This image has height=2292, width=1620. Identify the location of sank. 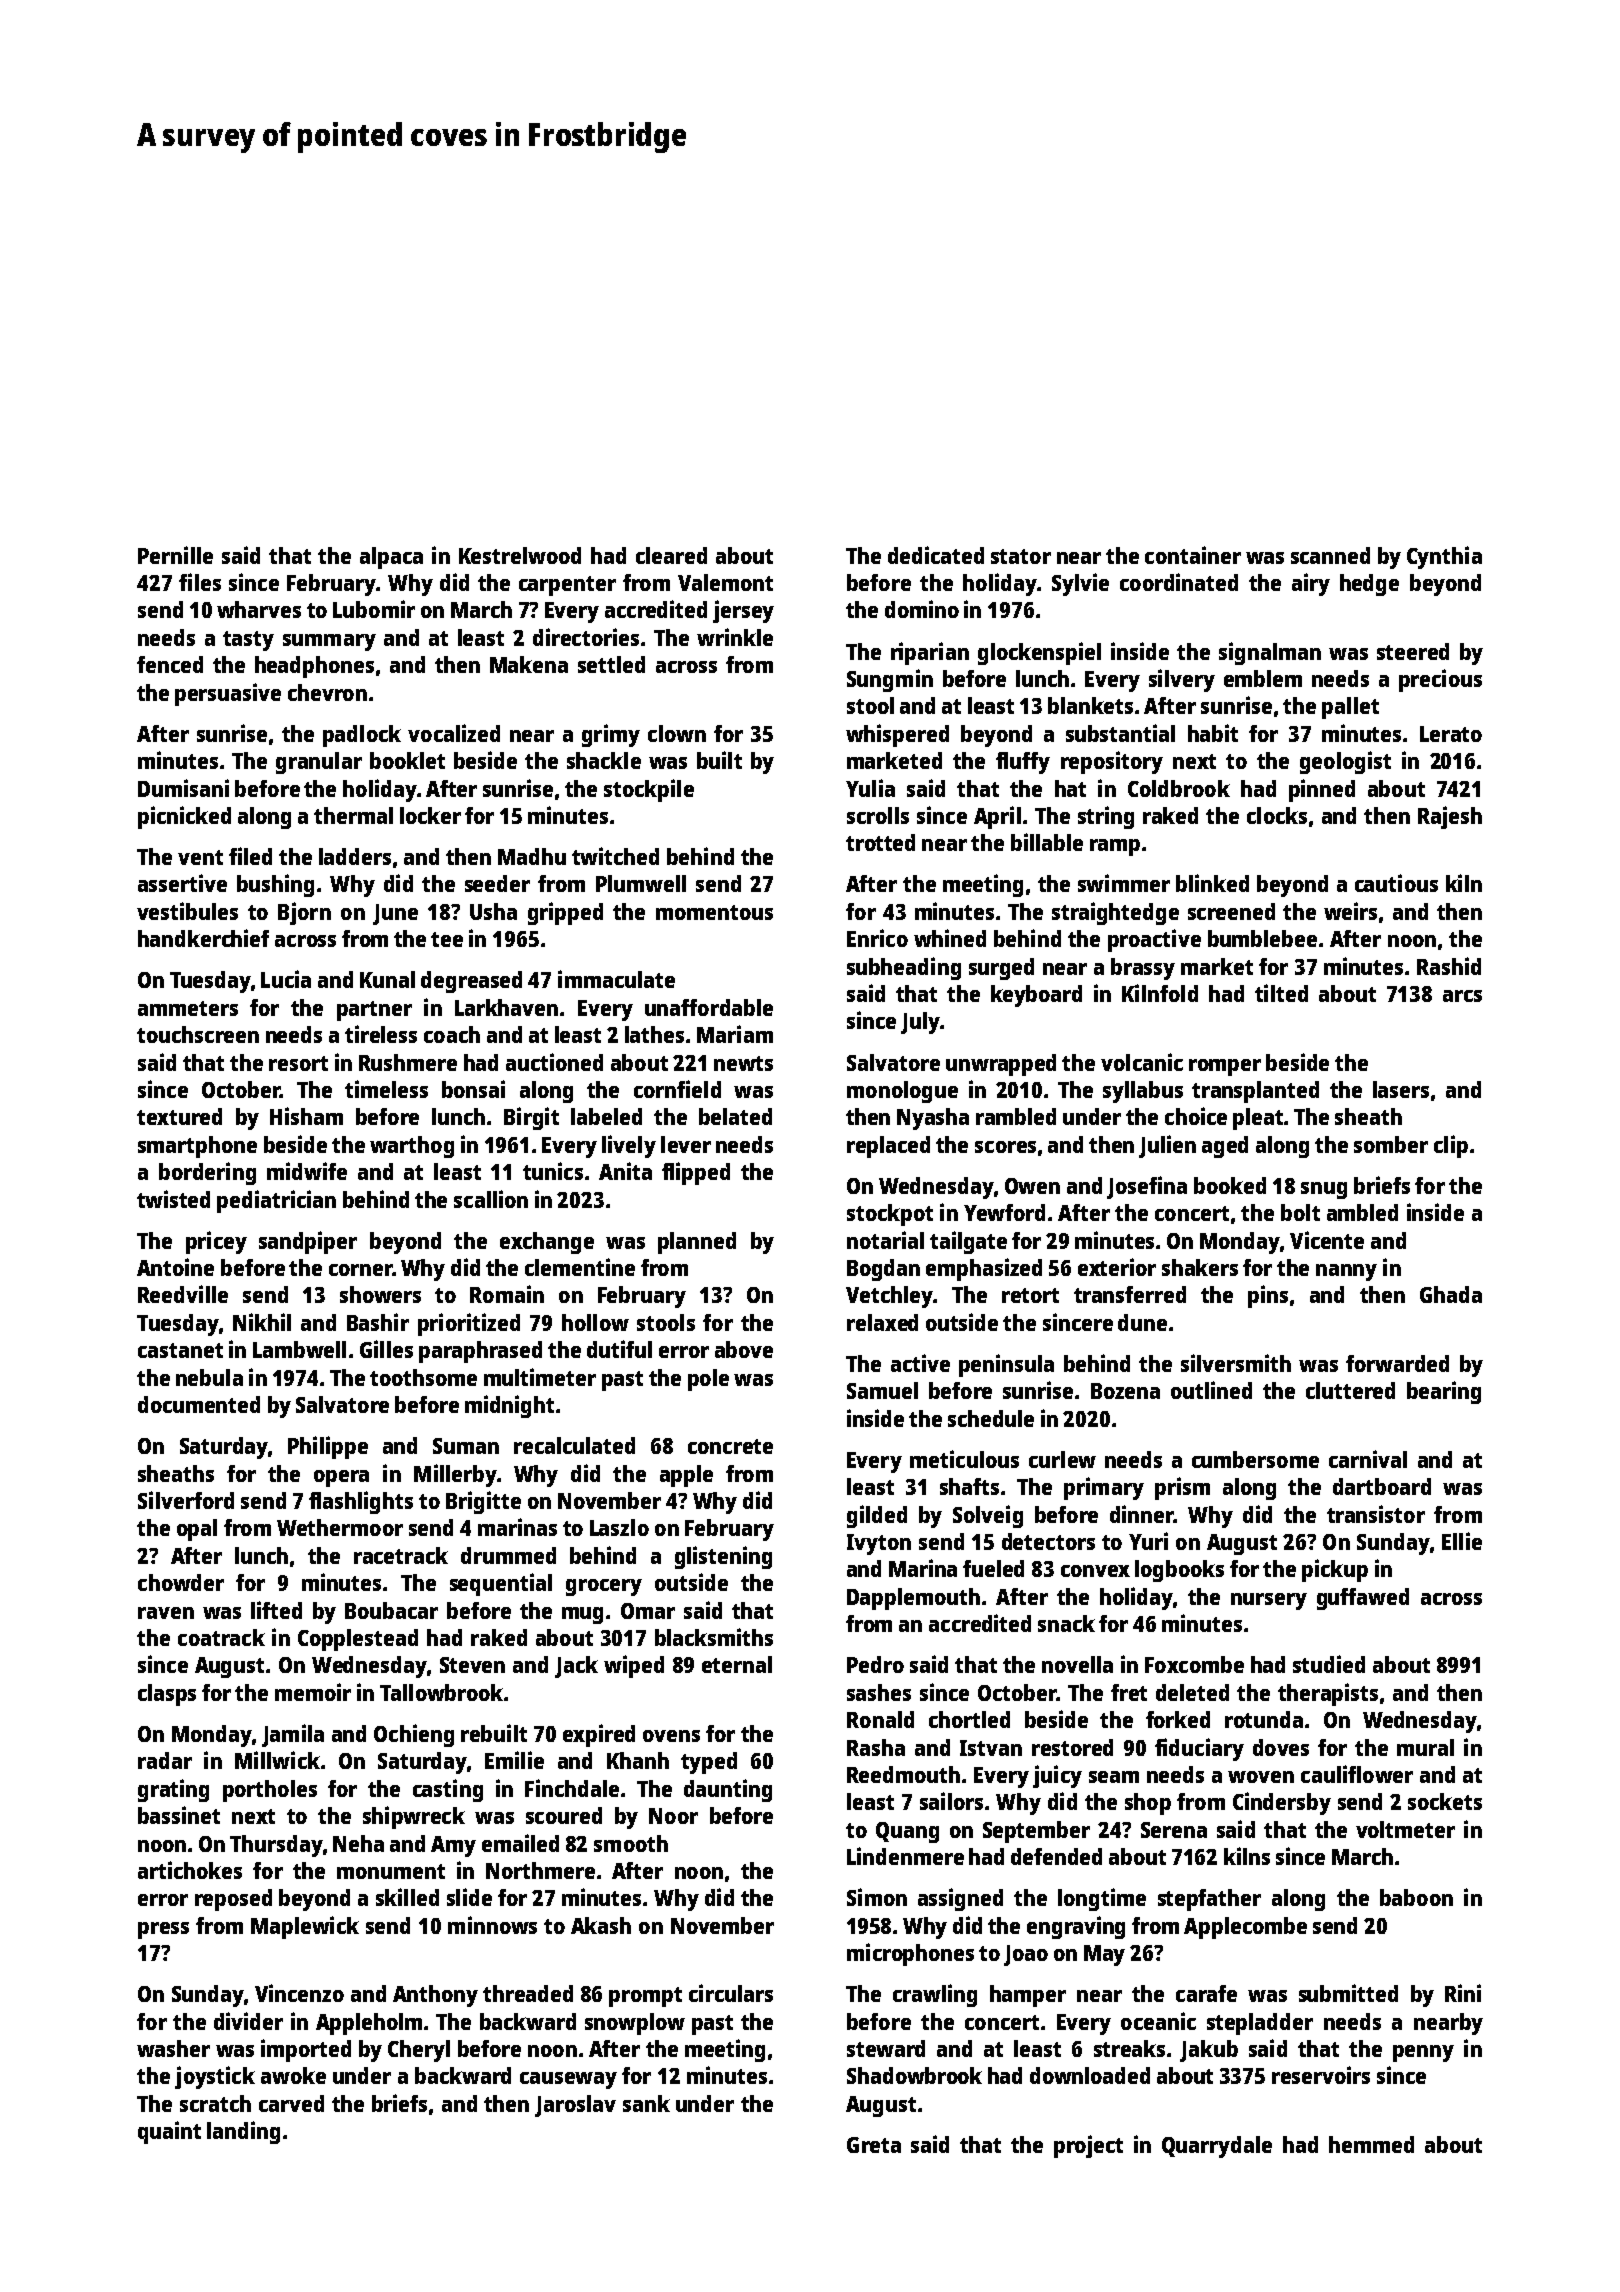
(646, 2103).
